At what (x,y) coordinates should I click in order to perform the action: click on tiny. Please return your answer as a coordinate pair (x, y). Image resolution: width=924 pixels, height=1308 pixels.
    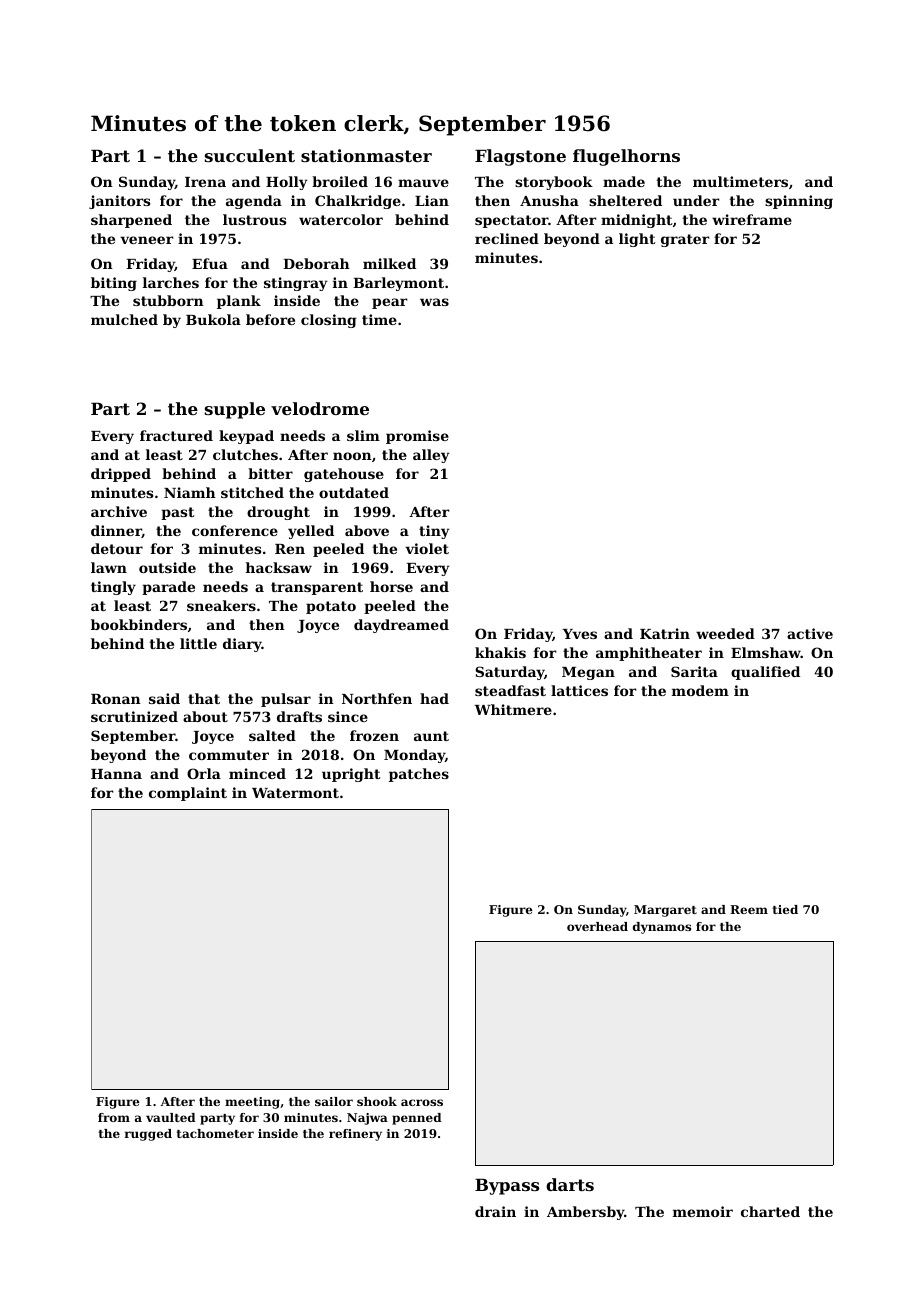
    Looking at the image, I should click on (434, 532).
